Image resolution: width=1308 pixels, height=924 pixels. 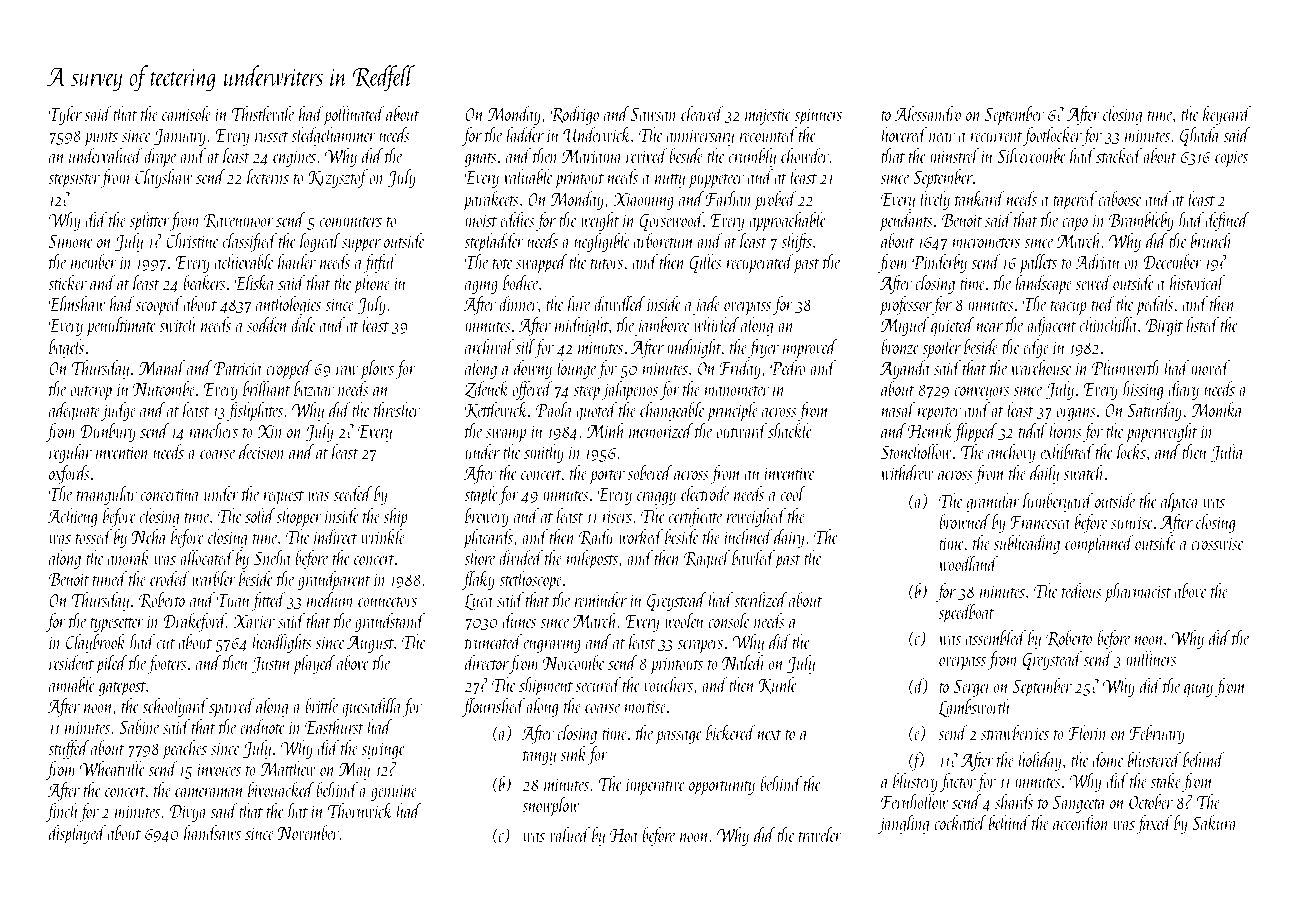 I want to click on Hoa, so click(x=624, y=835).
